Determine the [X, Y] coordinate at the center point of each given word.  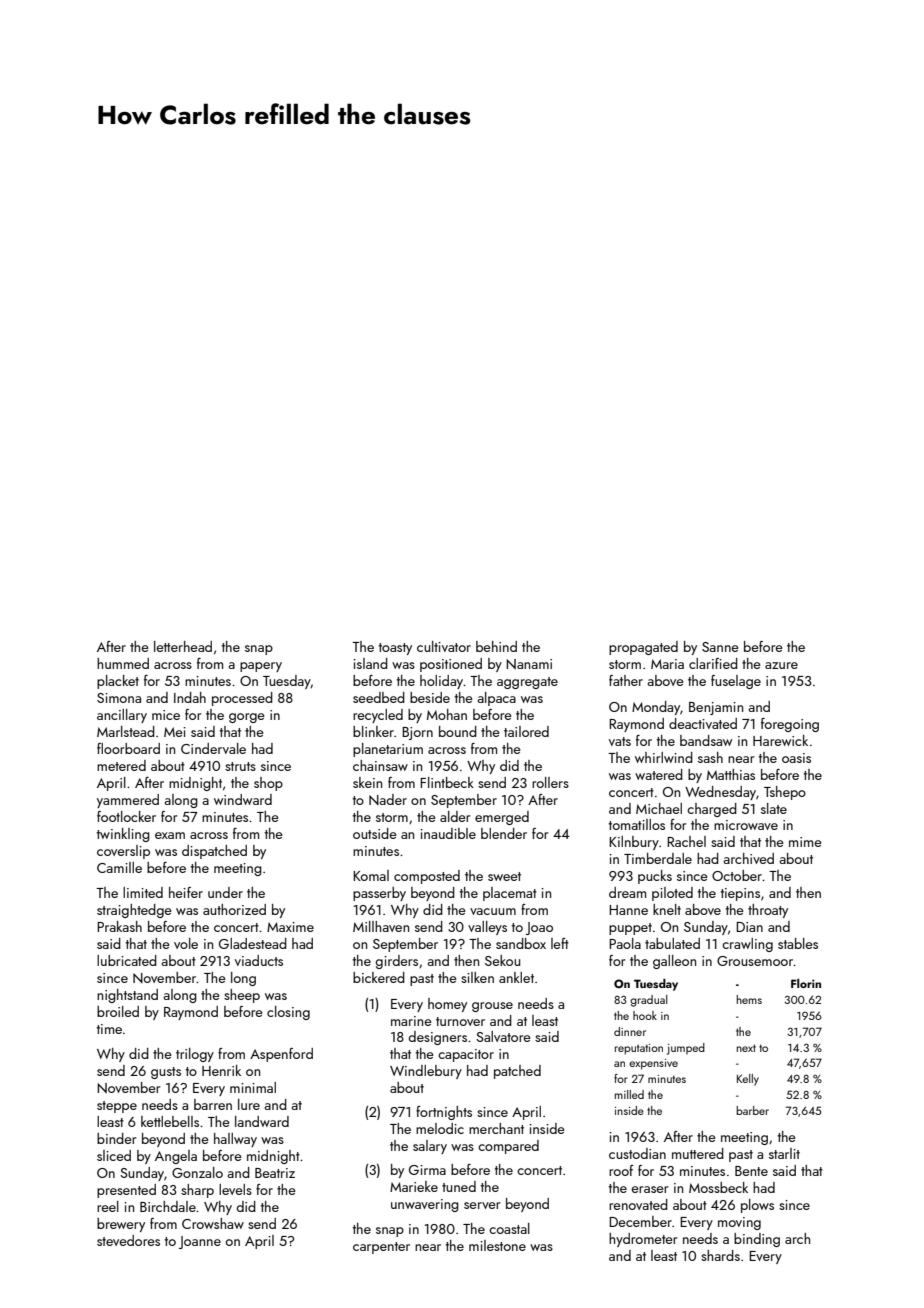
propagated [643, 648]
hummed [123, 663]
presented [126, 1191]
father [626, 680]
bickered [379, 977]
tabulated [672, 943]
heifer [186, 892]
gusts [166, 1073]
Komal [371, 875]
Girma [427, 1170]
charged [712, 810]
